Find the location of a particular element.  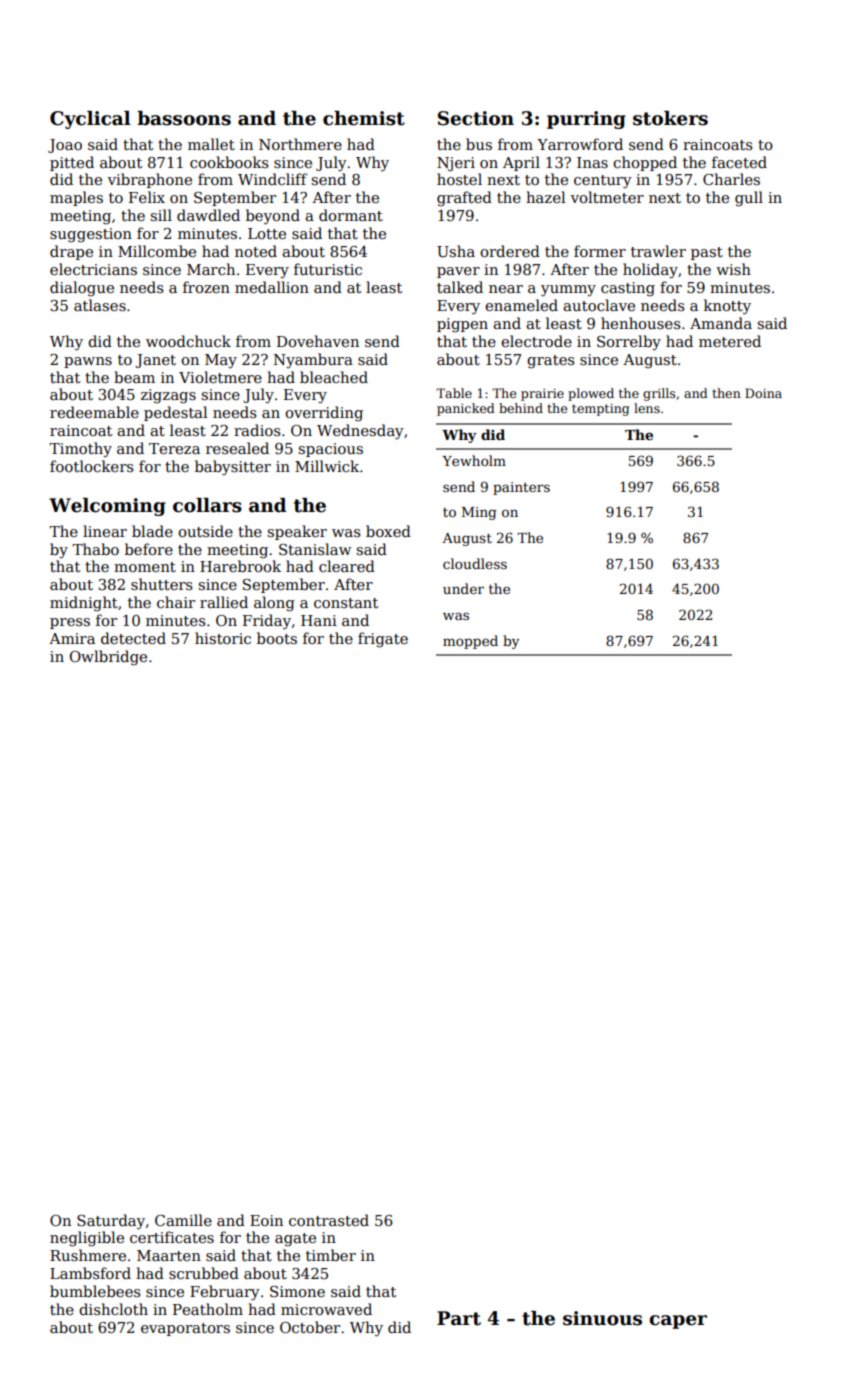

redeemable is located at coordinates (94, 412).
